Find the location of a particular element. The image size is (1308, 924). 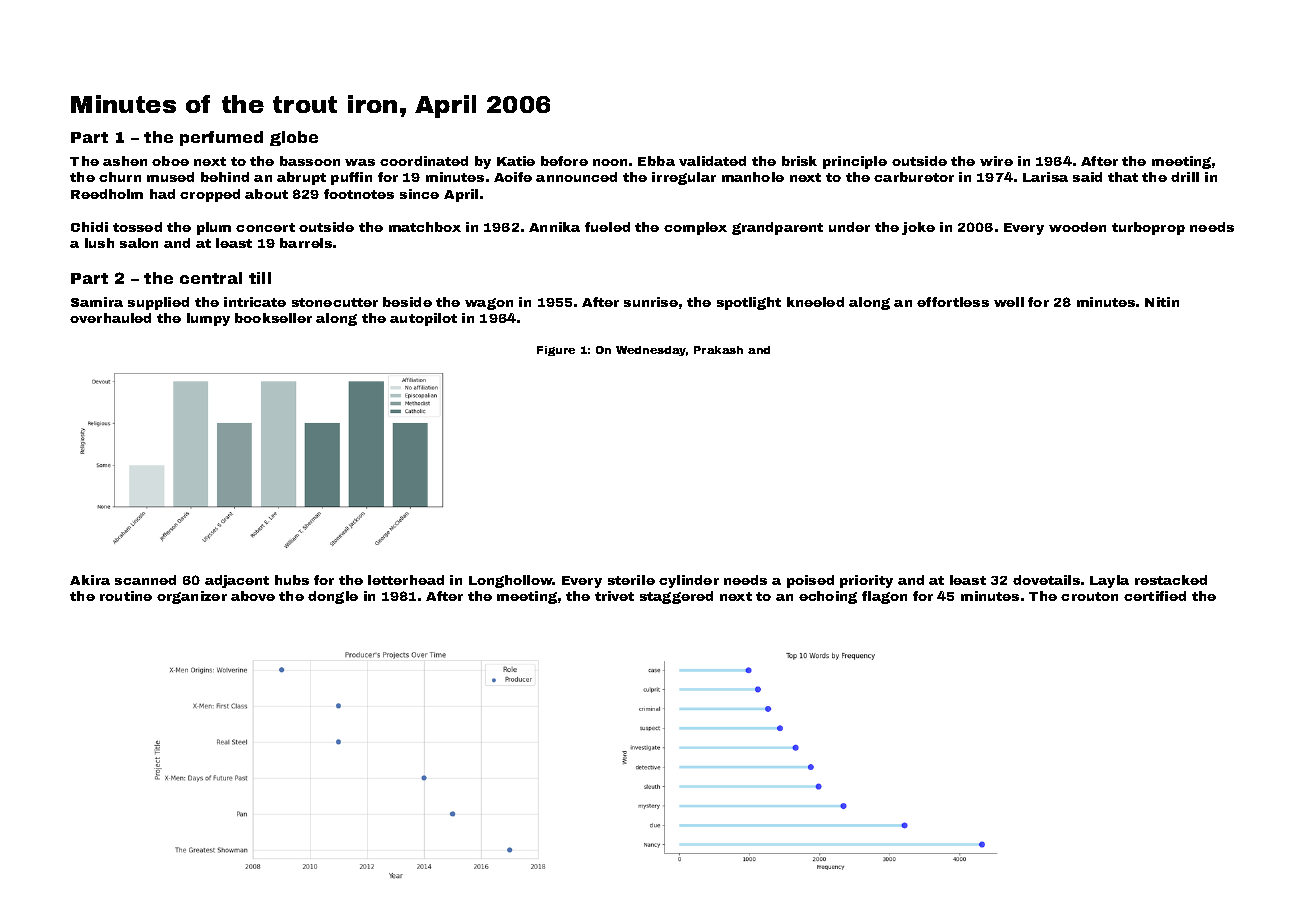

Figure is located at coordinates (556, 351).
